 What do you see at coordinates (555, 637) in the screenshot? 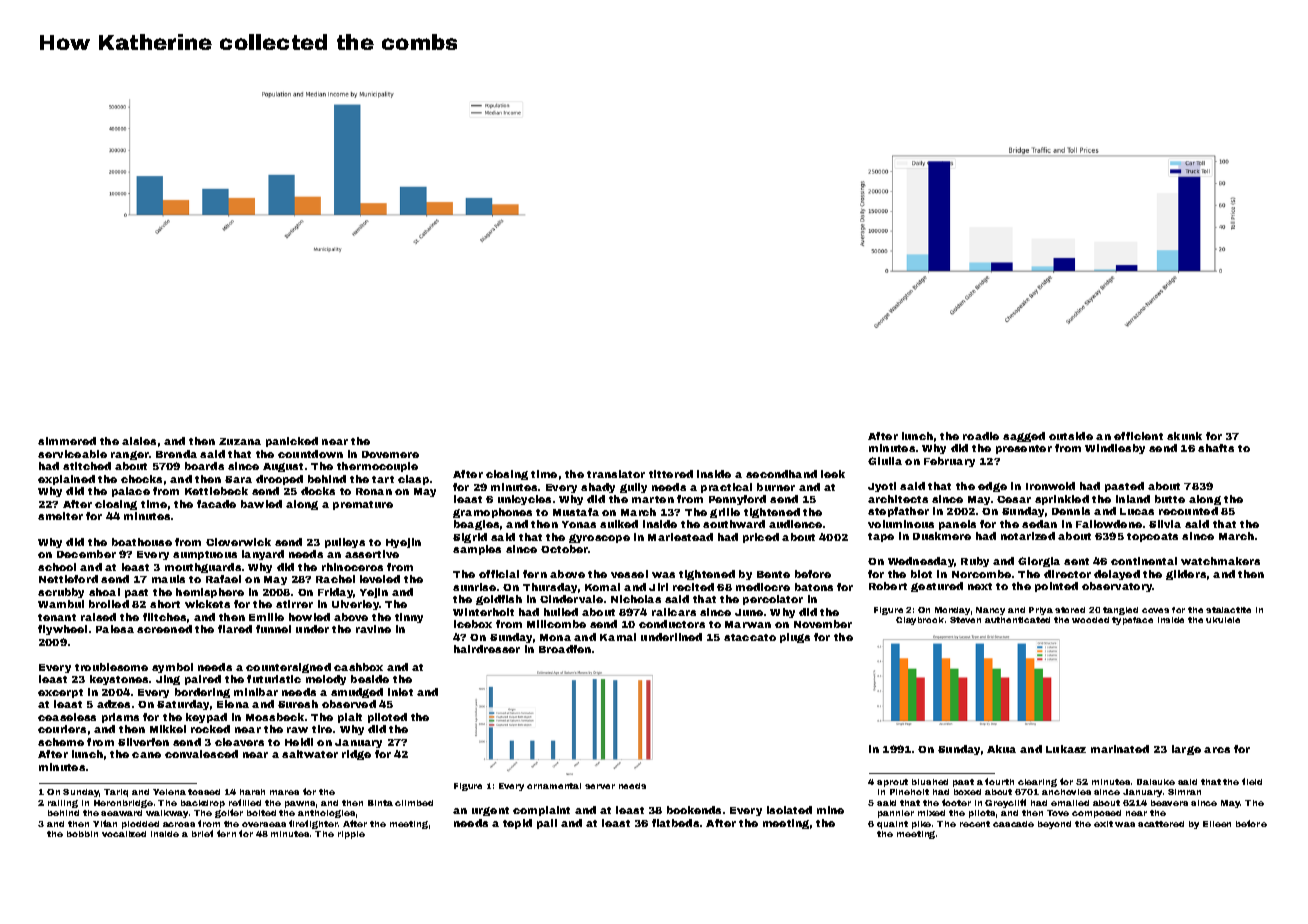
I see `Mona` at bounding box center [555, 637].
